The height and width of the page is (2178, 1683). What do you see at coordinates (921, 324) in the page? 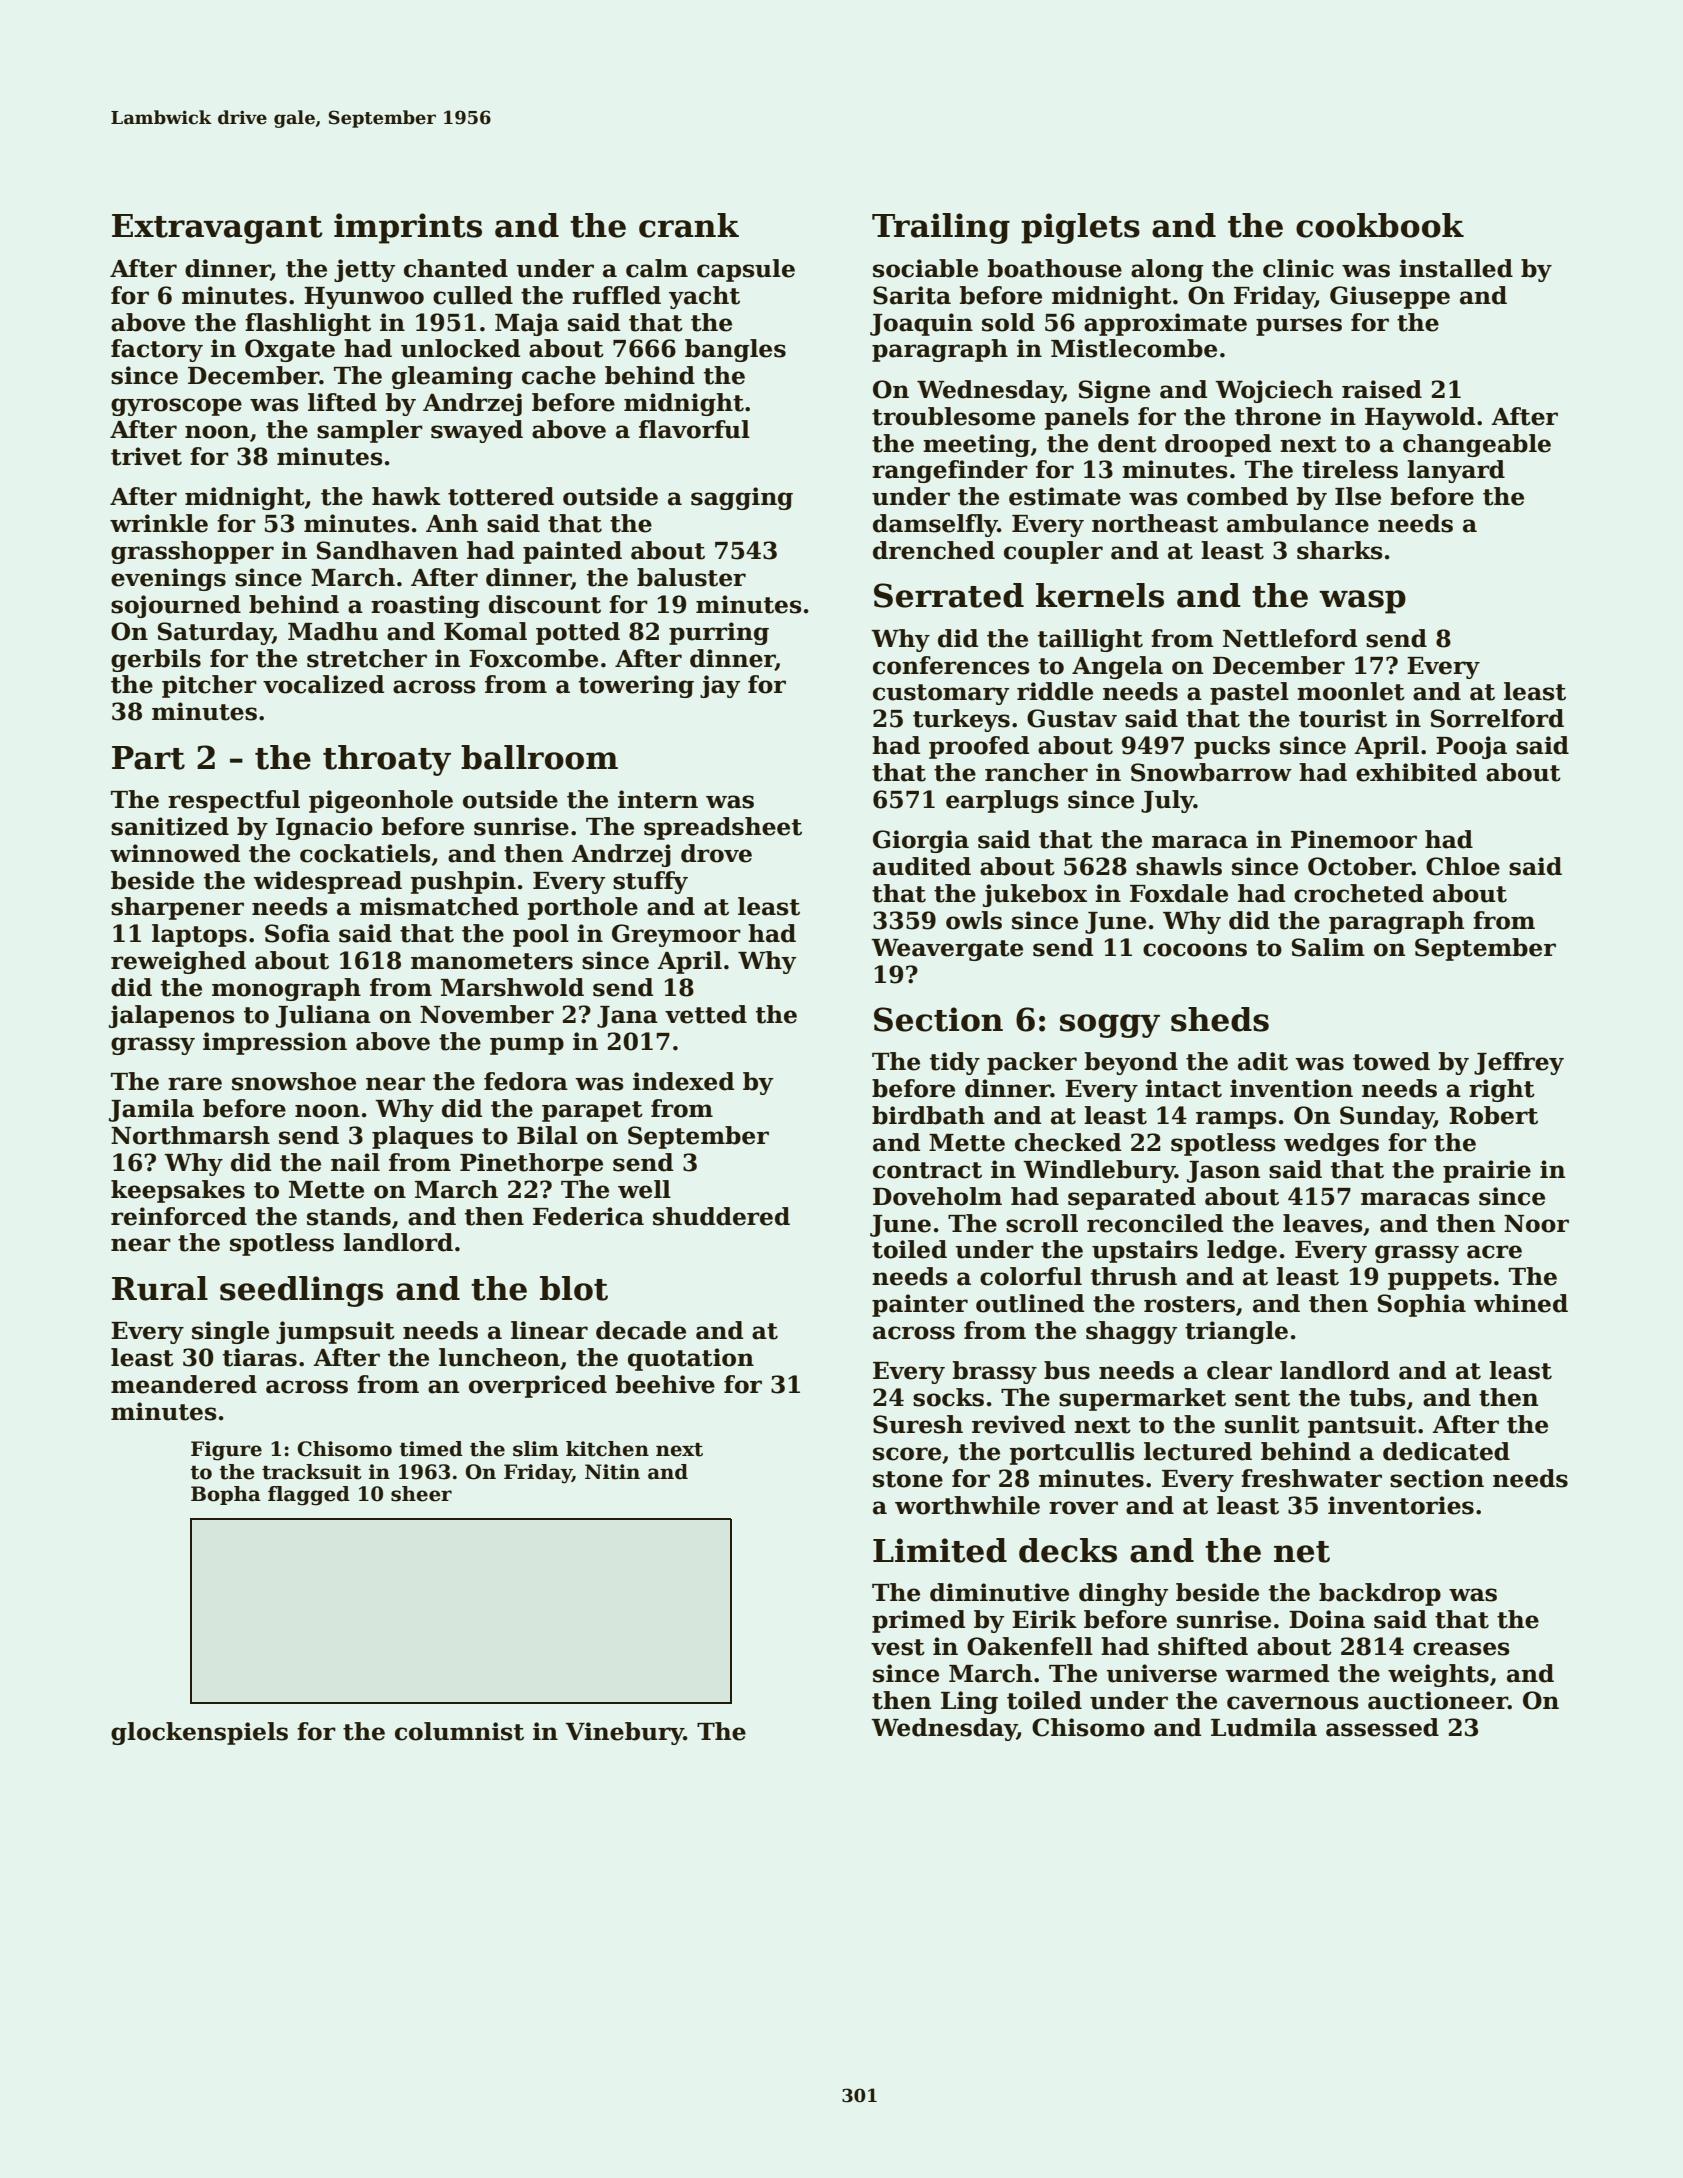
I see `Joaquin` at bounding box center [921, 324].
